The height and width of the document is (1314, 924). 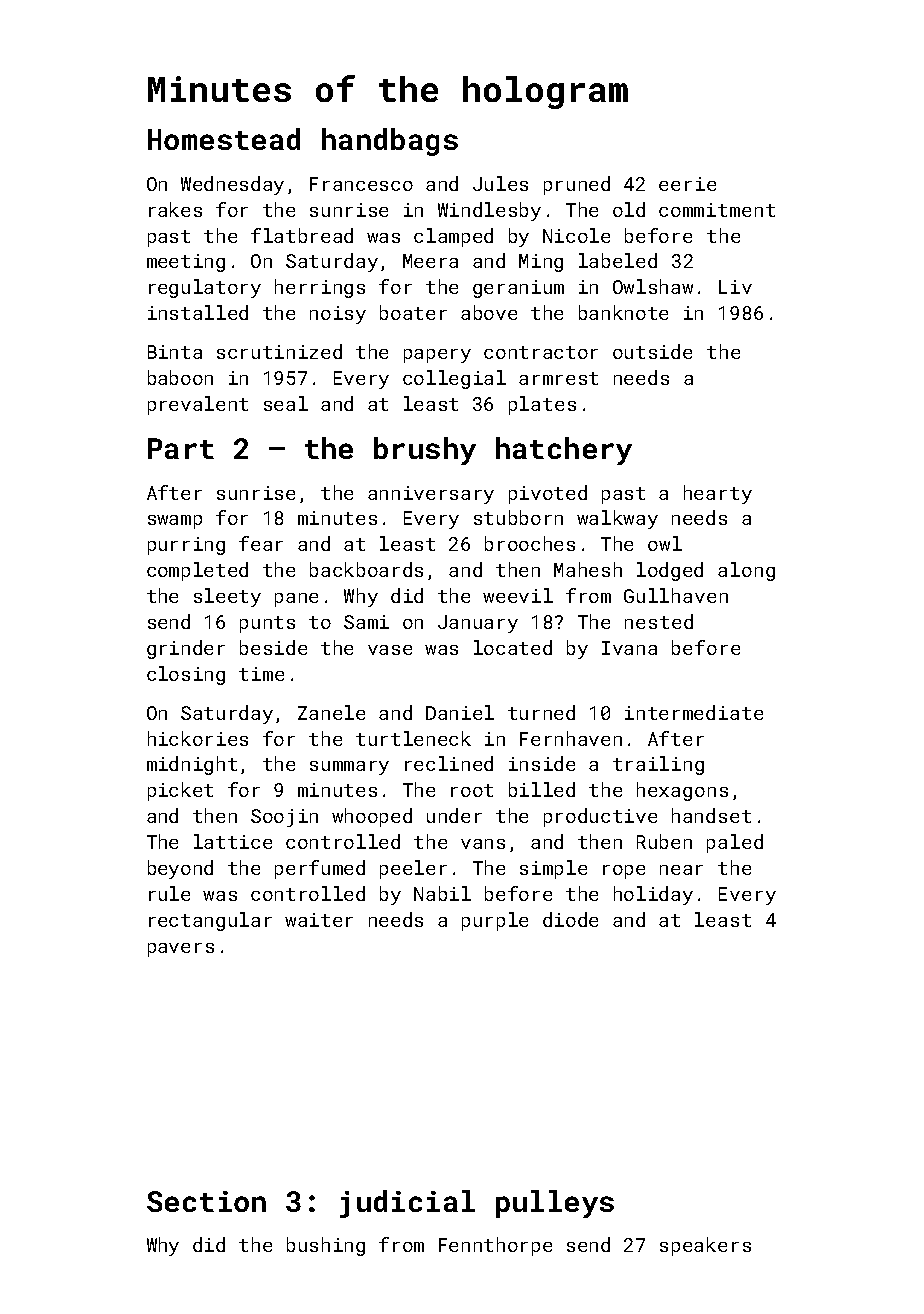 What do you see at coordinates (206, 1201) in the document?
I see `Section` at bounding box center [206, 1201].
